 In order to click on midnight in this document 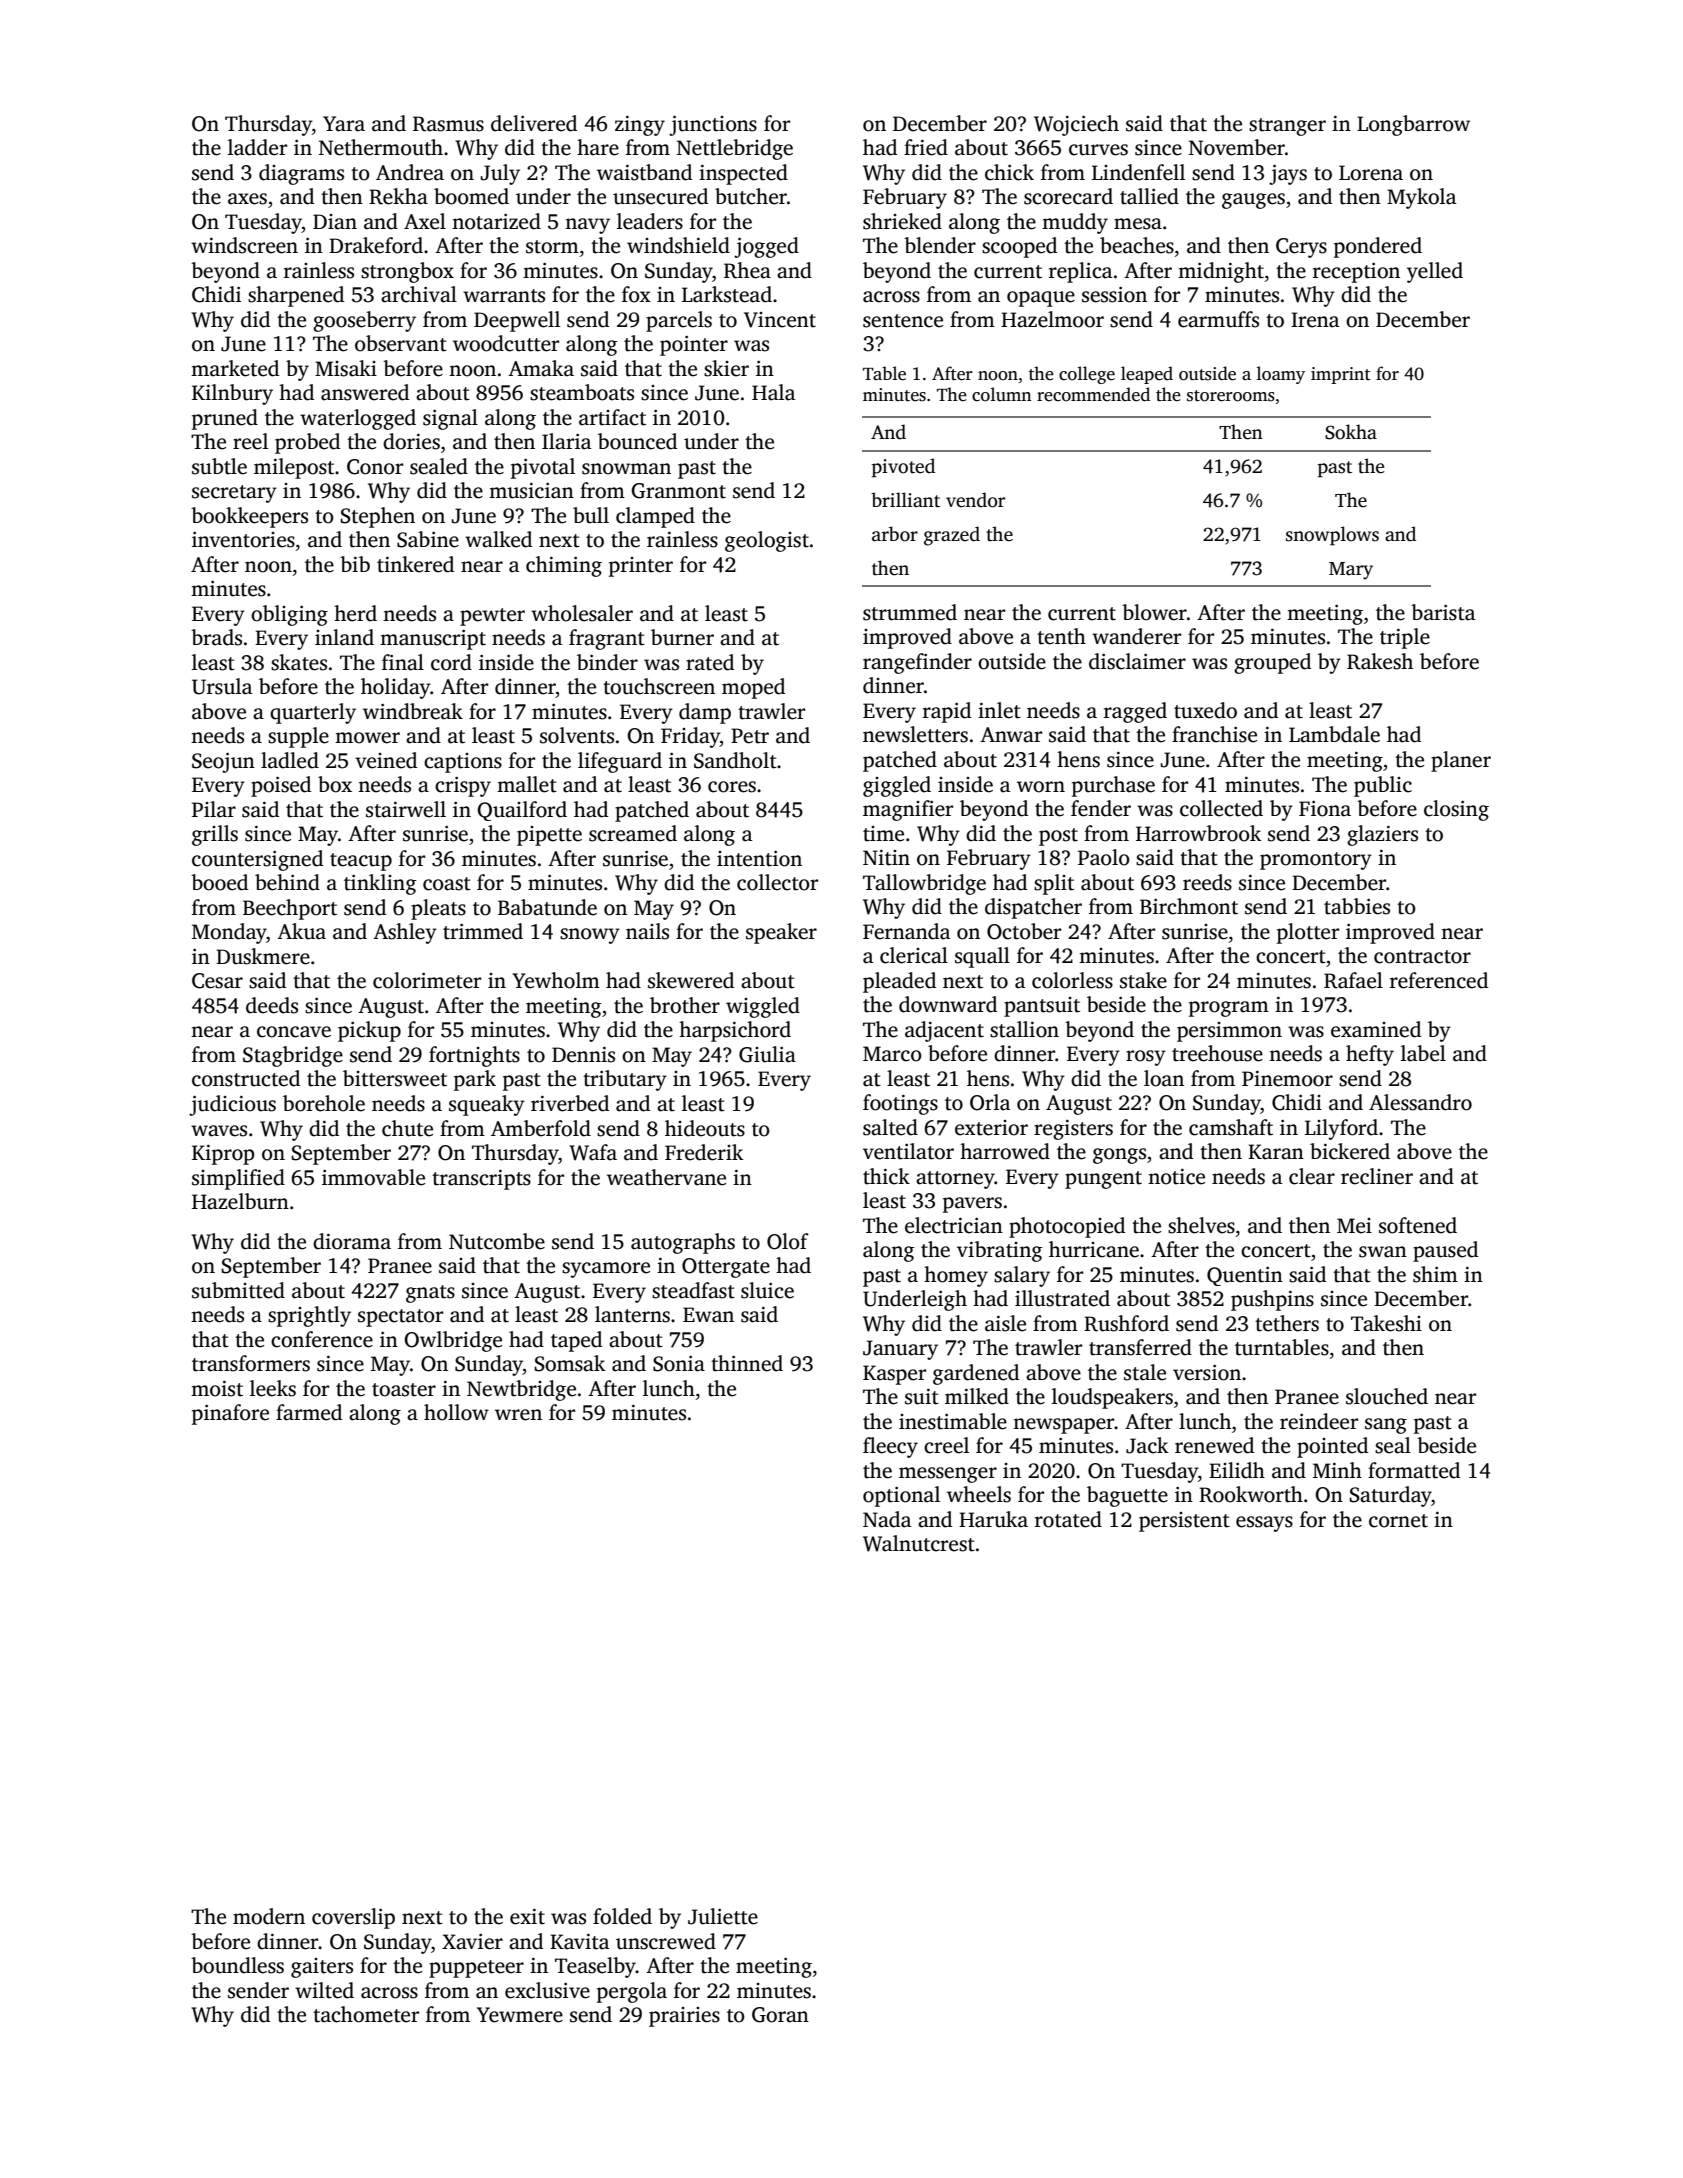, I will do `click(1221, 272)`.
